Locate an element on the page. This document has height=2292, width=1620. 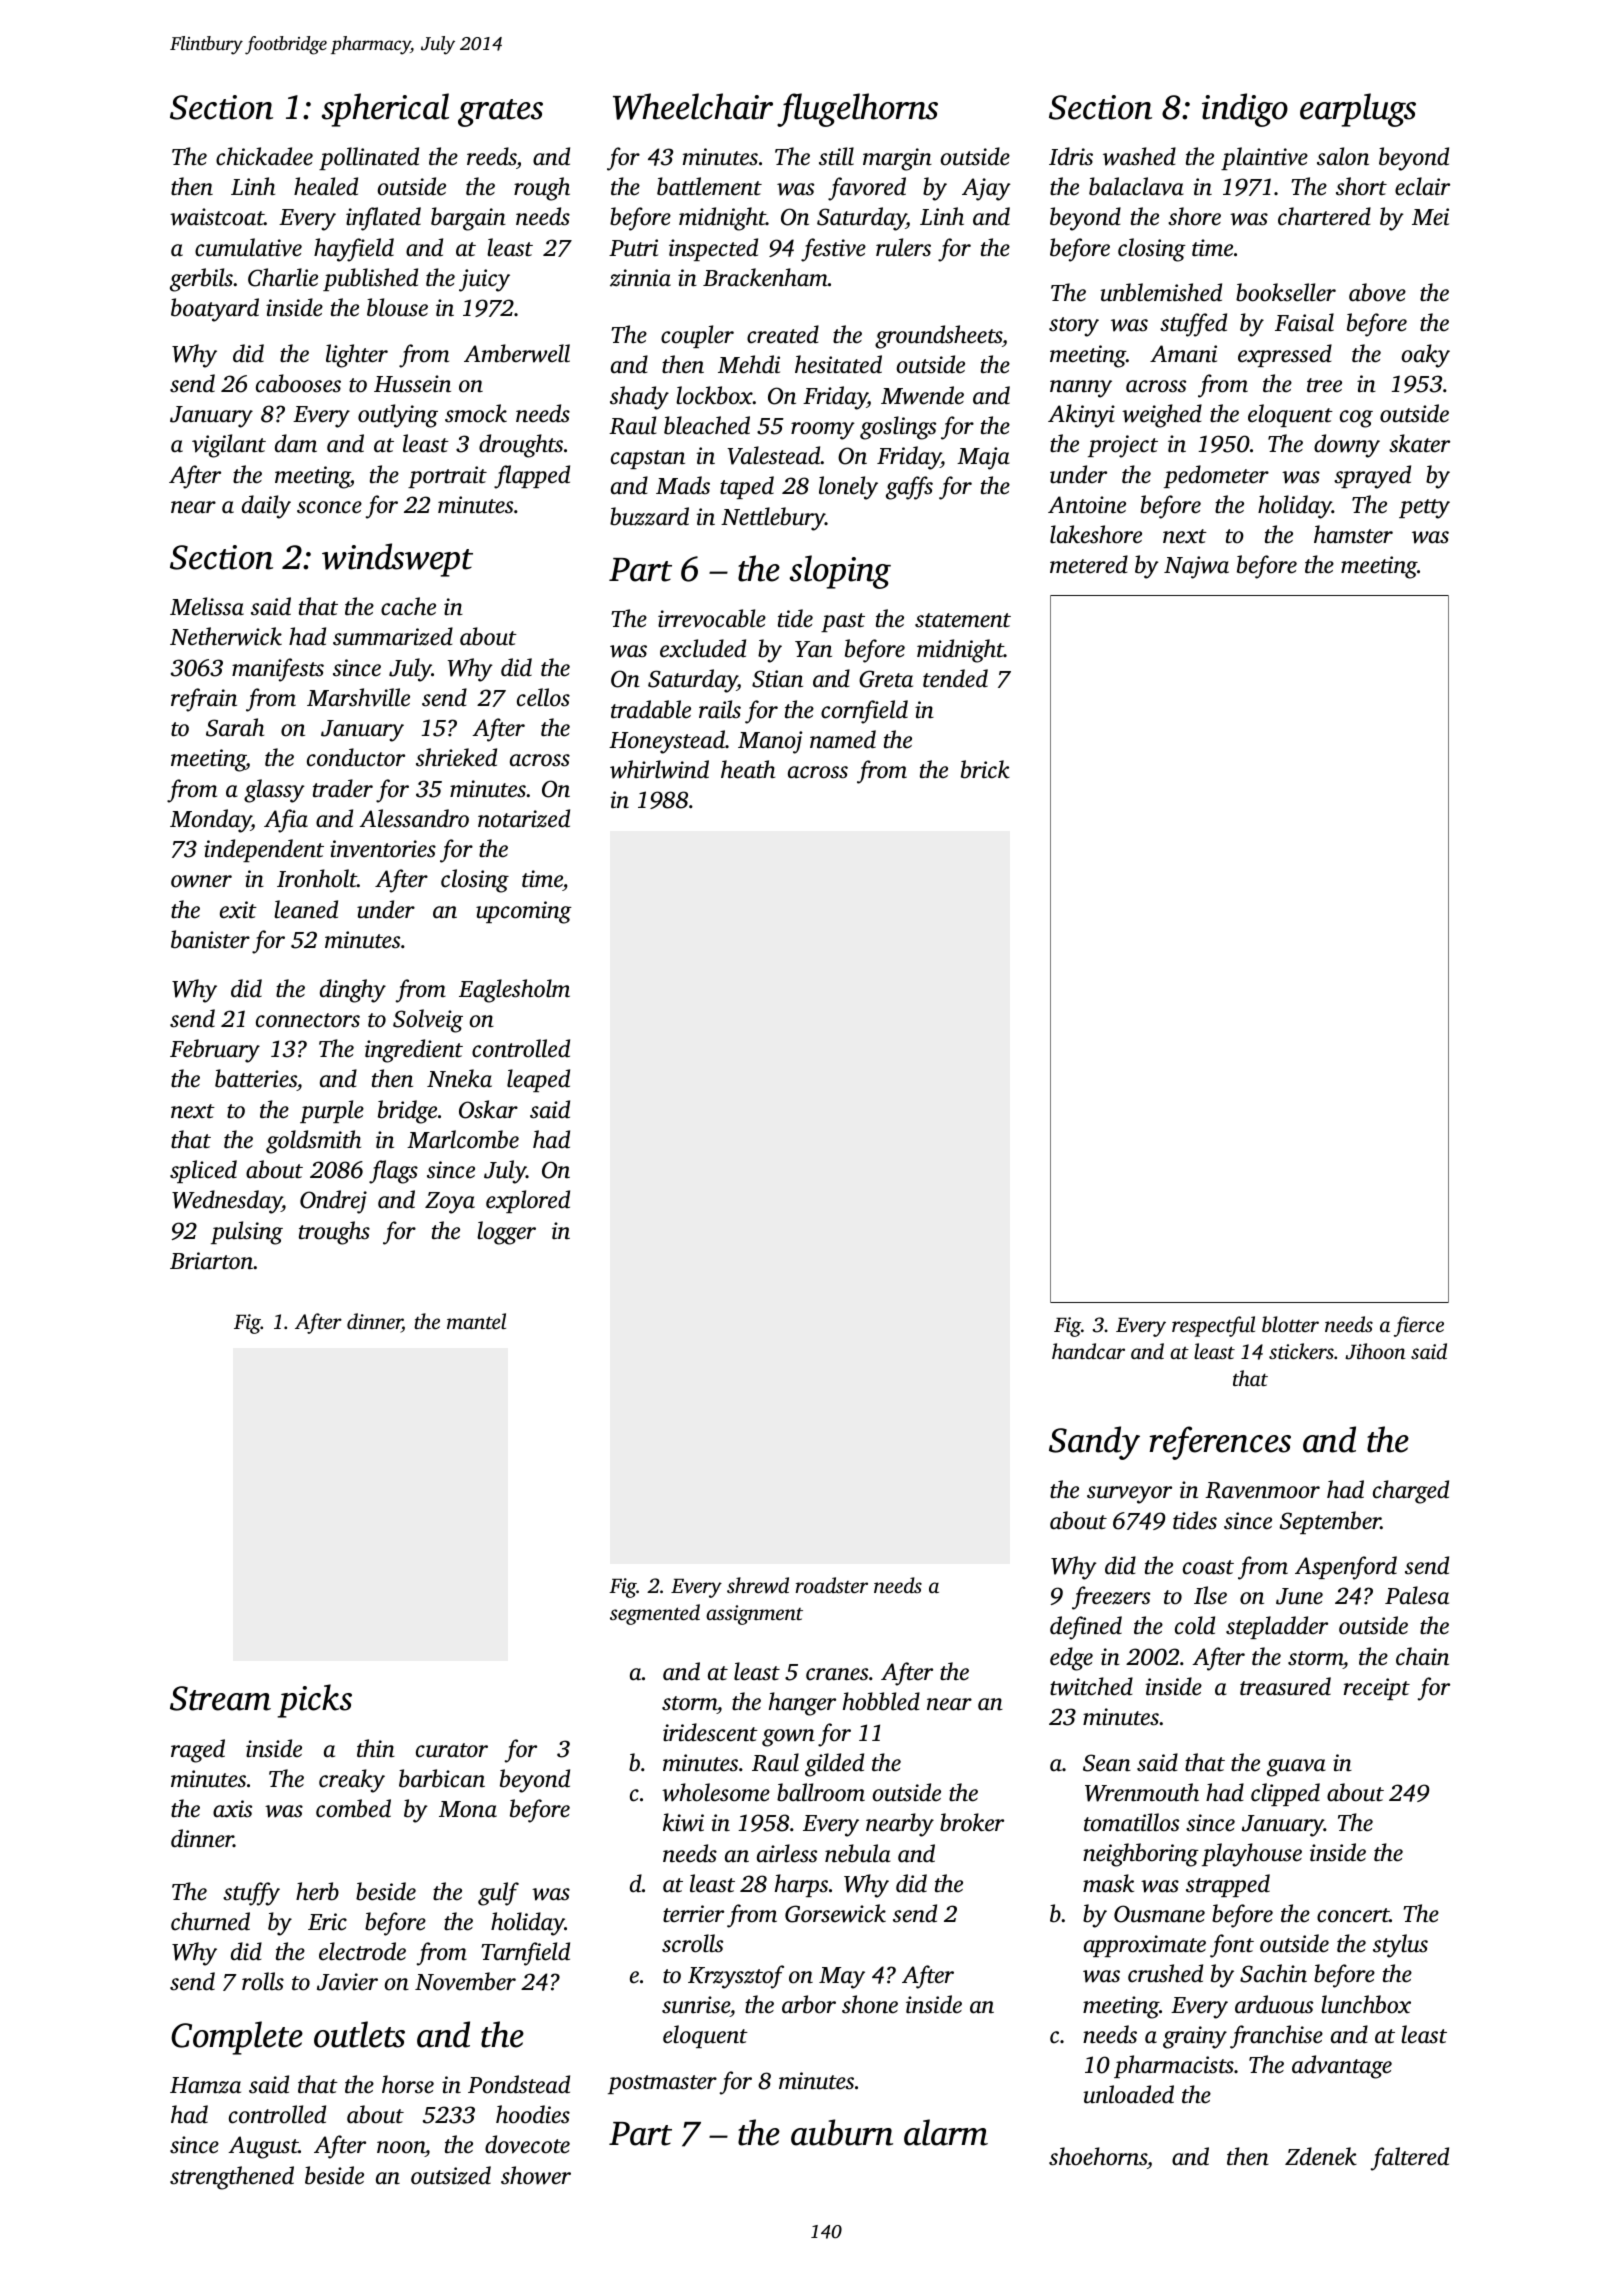
created is located at coordinates (783, 334).
